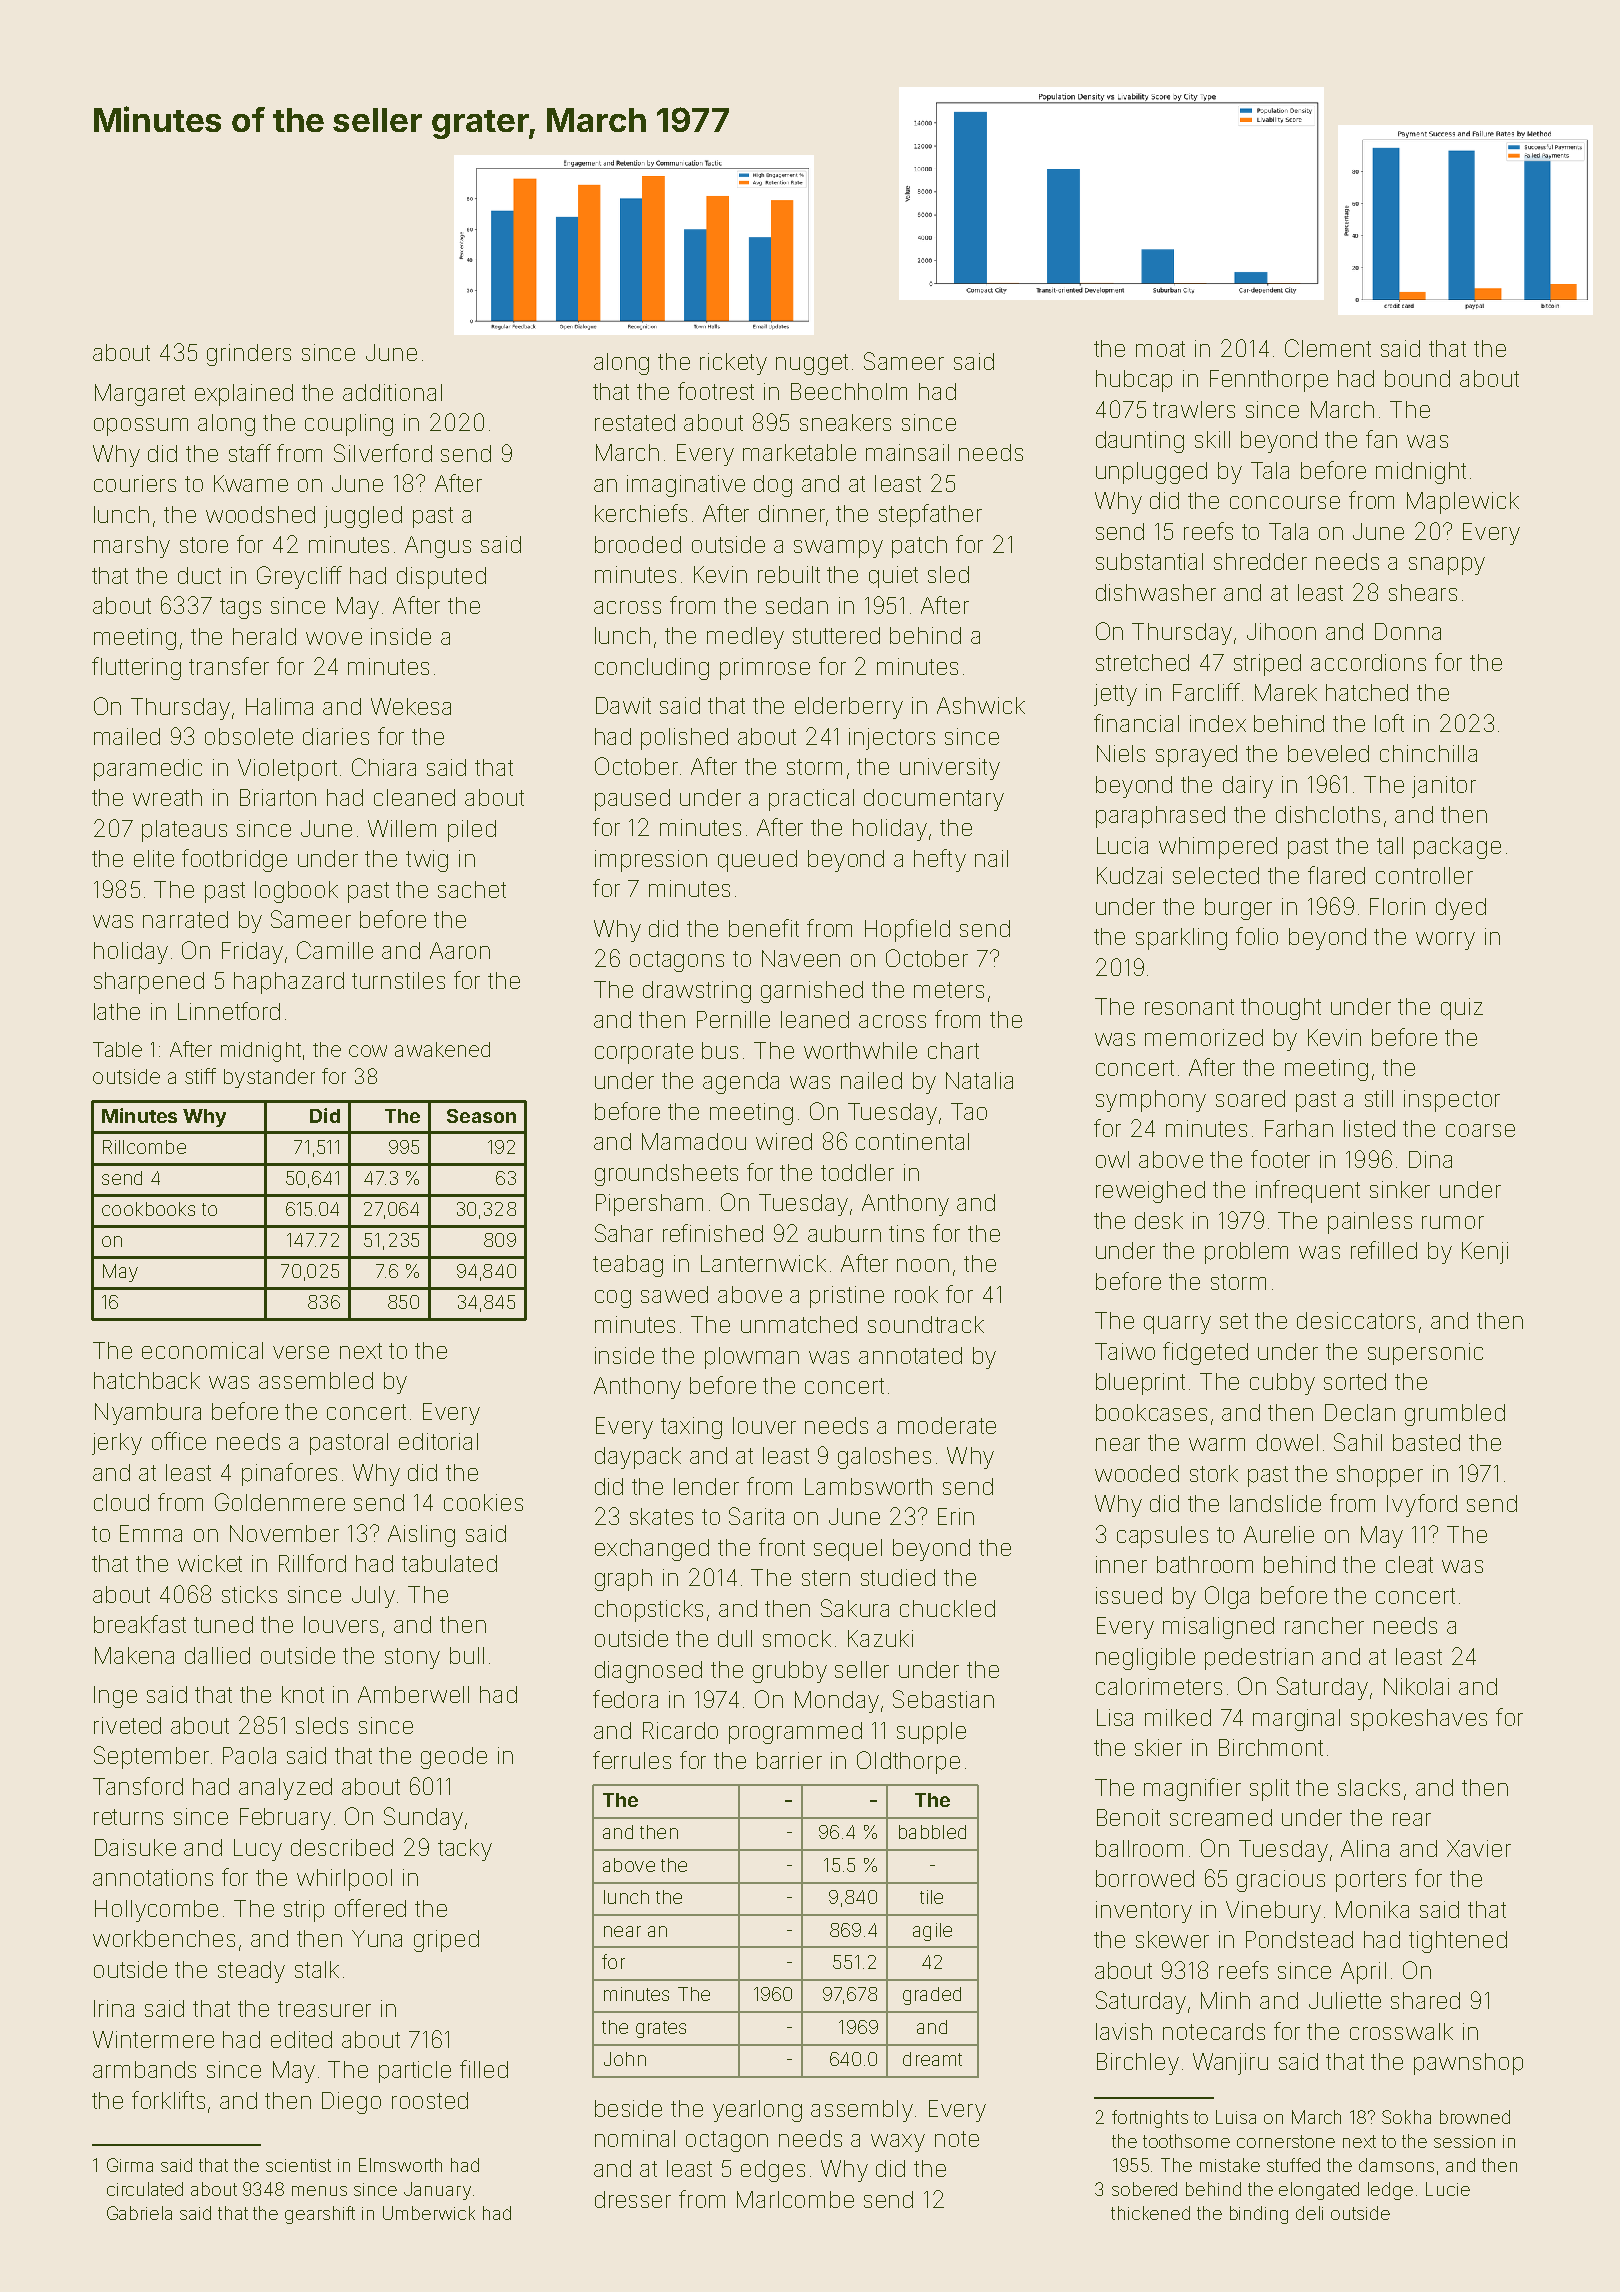  What do you see at coordinates (674, 1294) in the page?
I see `sawed` at bounding box center [674, 1294].
